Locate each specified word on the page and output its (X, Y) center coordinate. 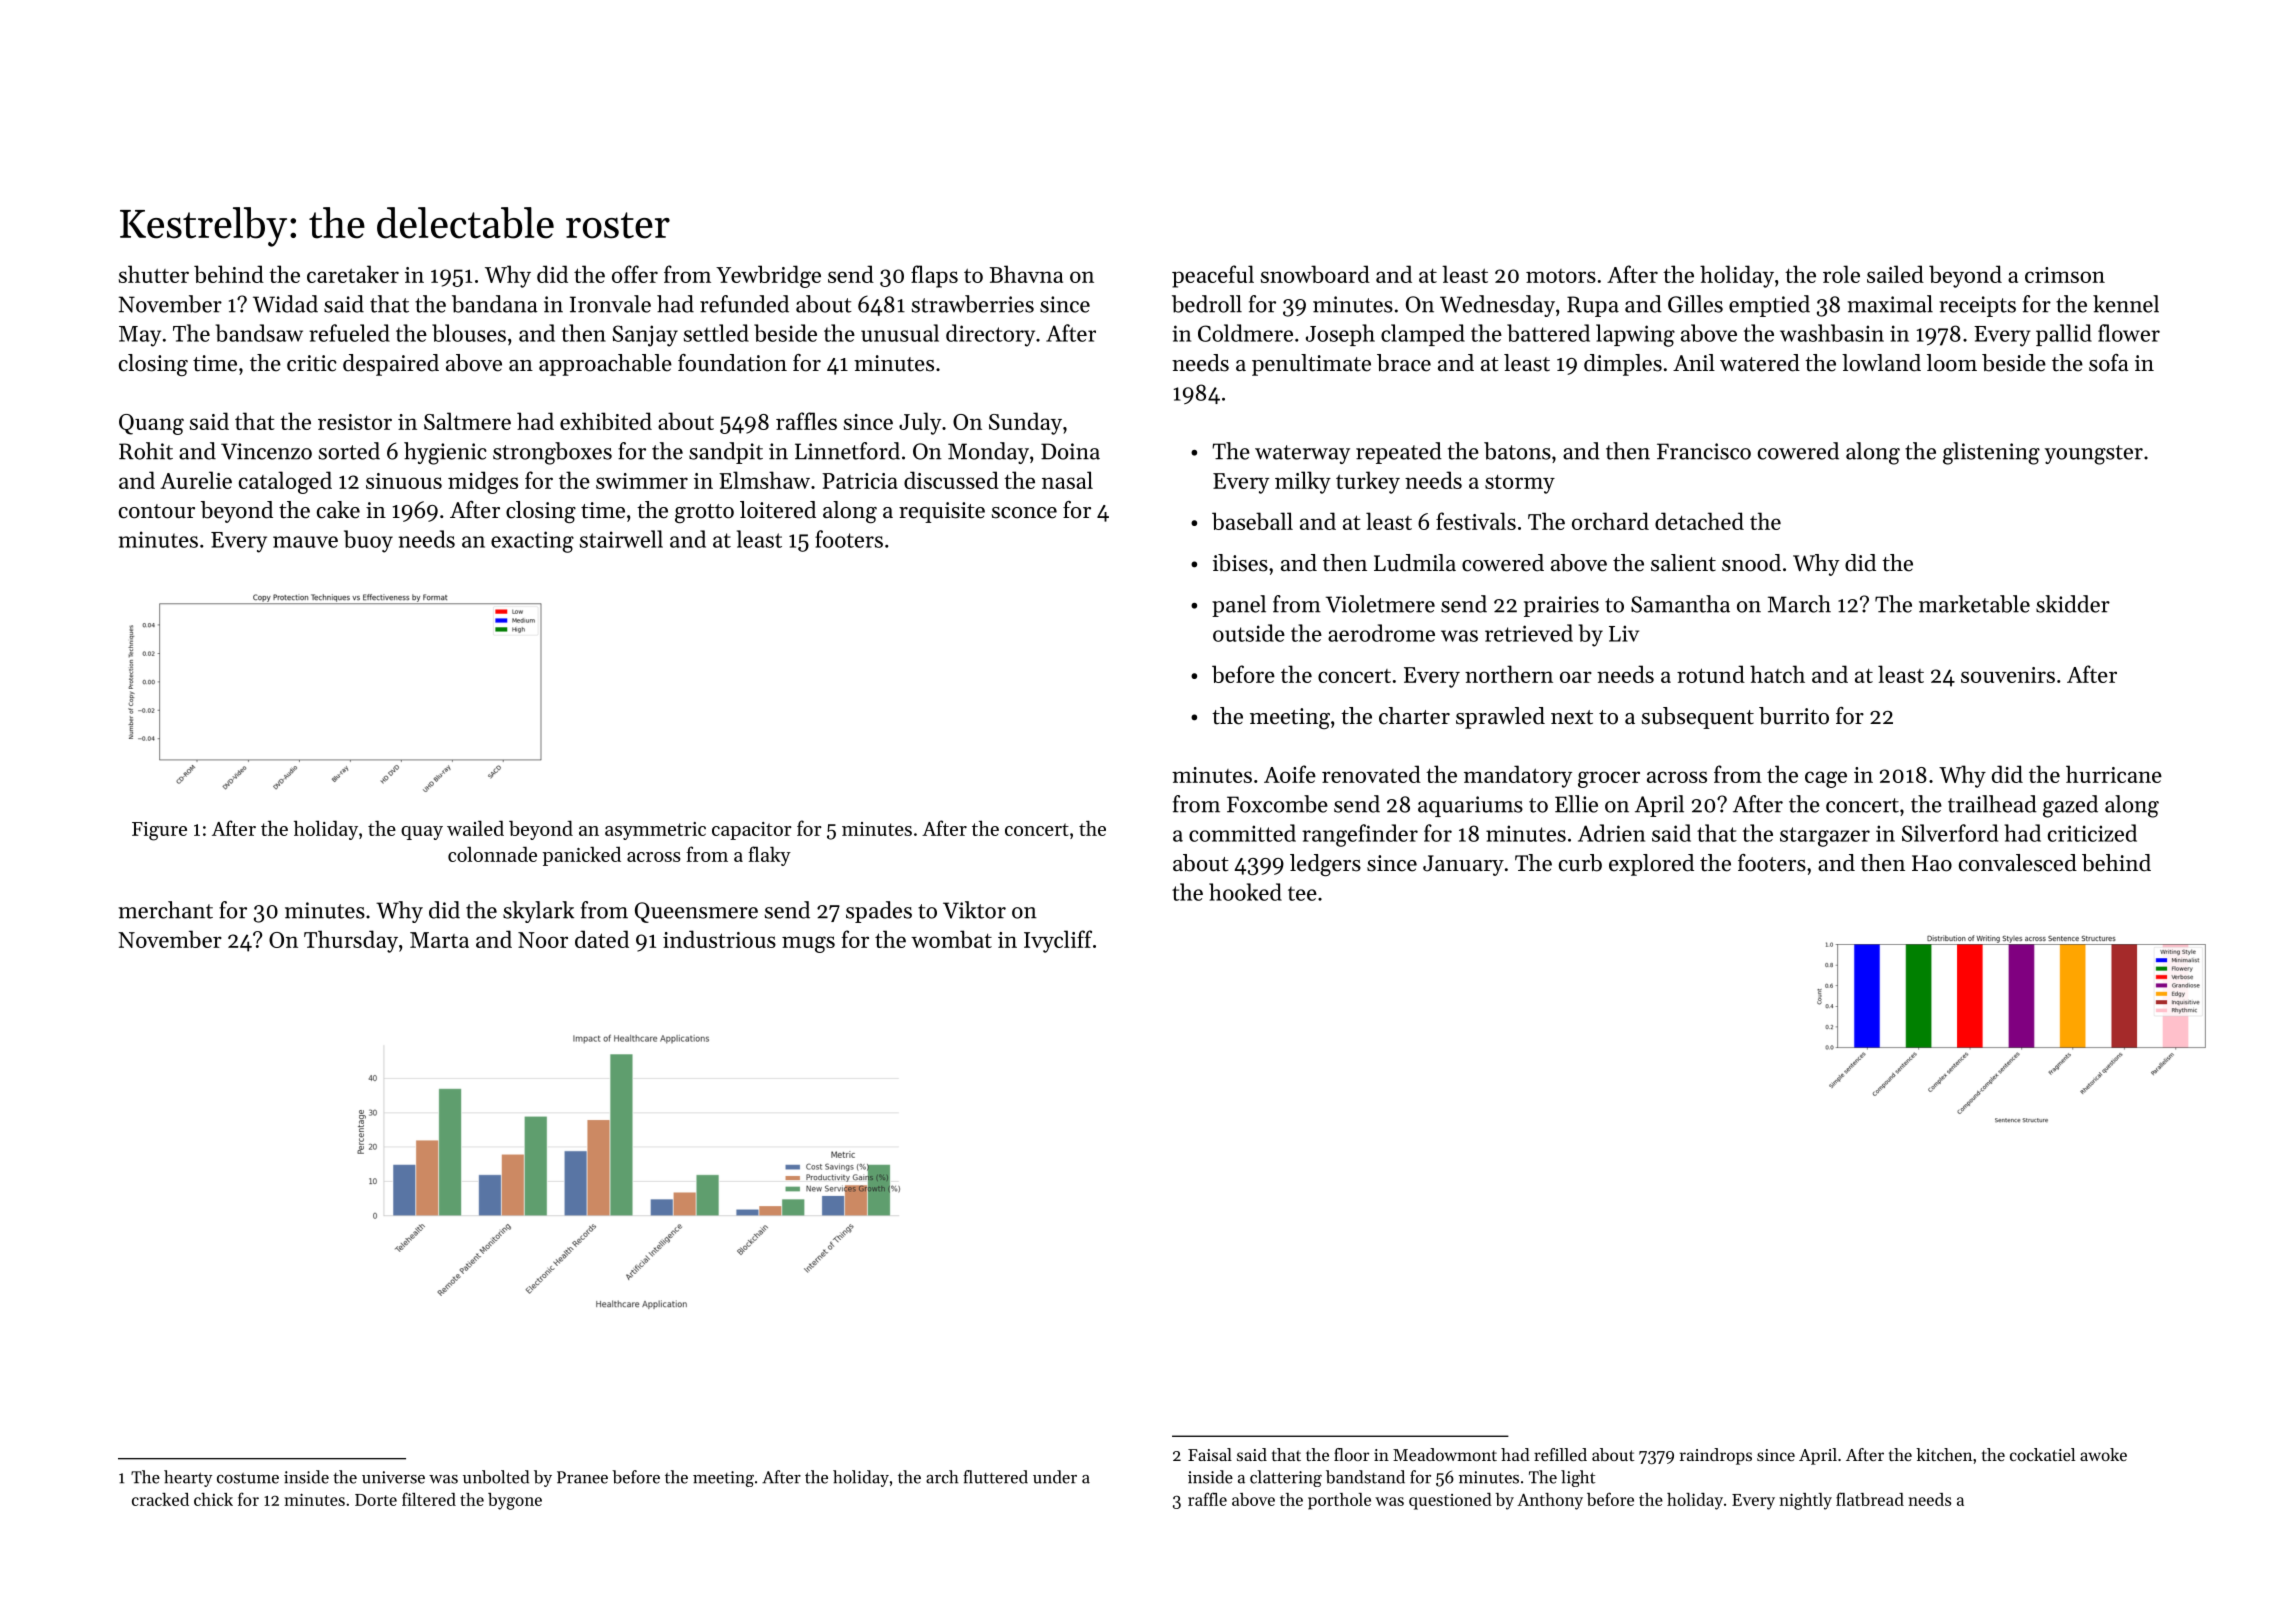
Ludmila (1415, 563)
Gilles (1695, 304)
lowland (1881, 363)
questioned (1450, 1501)
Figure (159, 831)
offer (635, 274)
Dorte (376, 1500)
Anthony (1550, 1501)
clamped (1423, 335)
